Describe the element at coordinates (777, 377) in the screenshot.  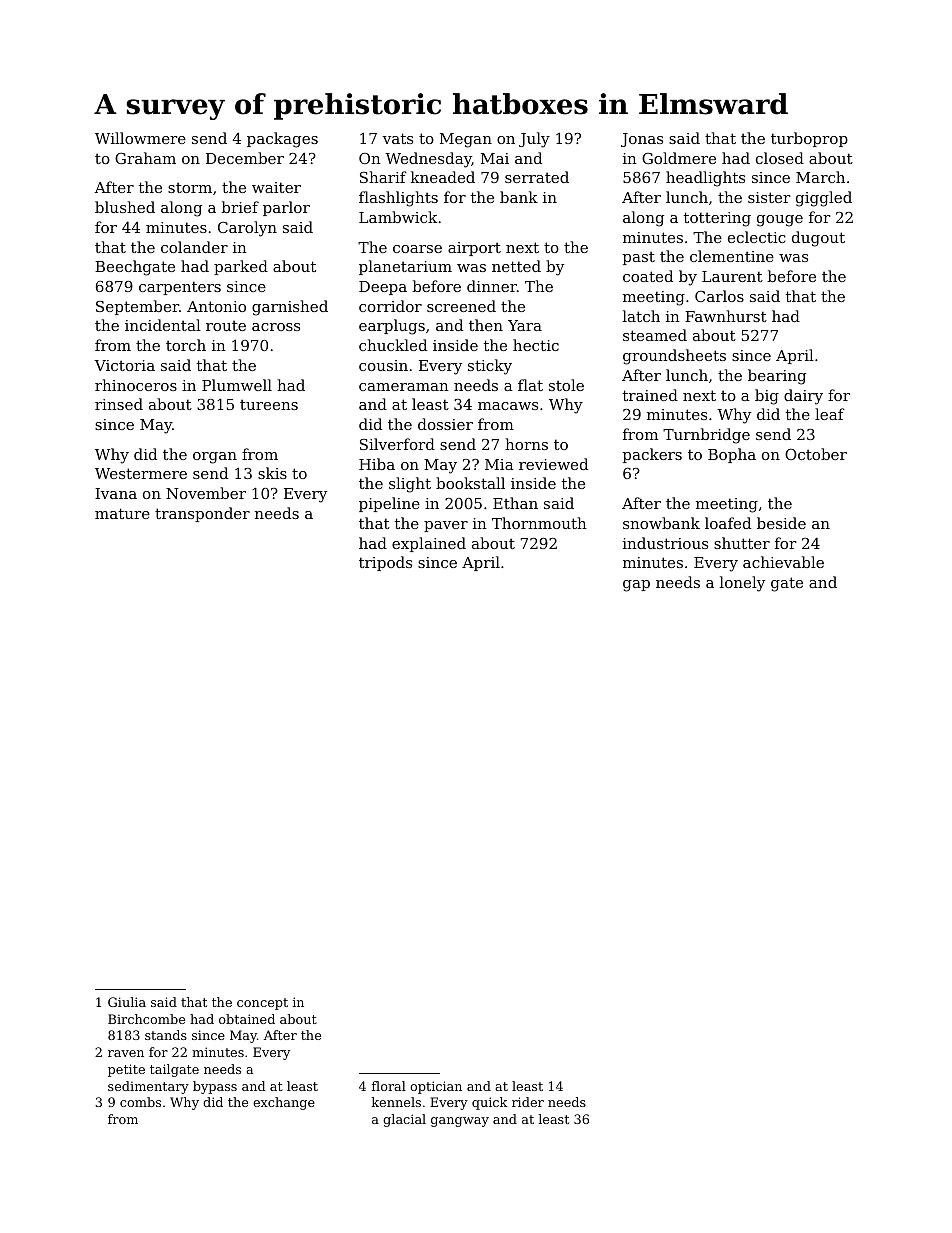
I see `bearing` at that location.
